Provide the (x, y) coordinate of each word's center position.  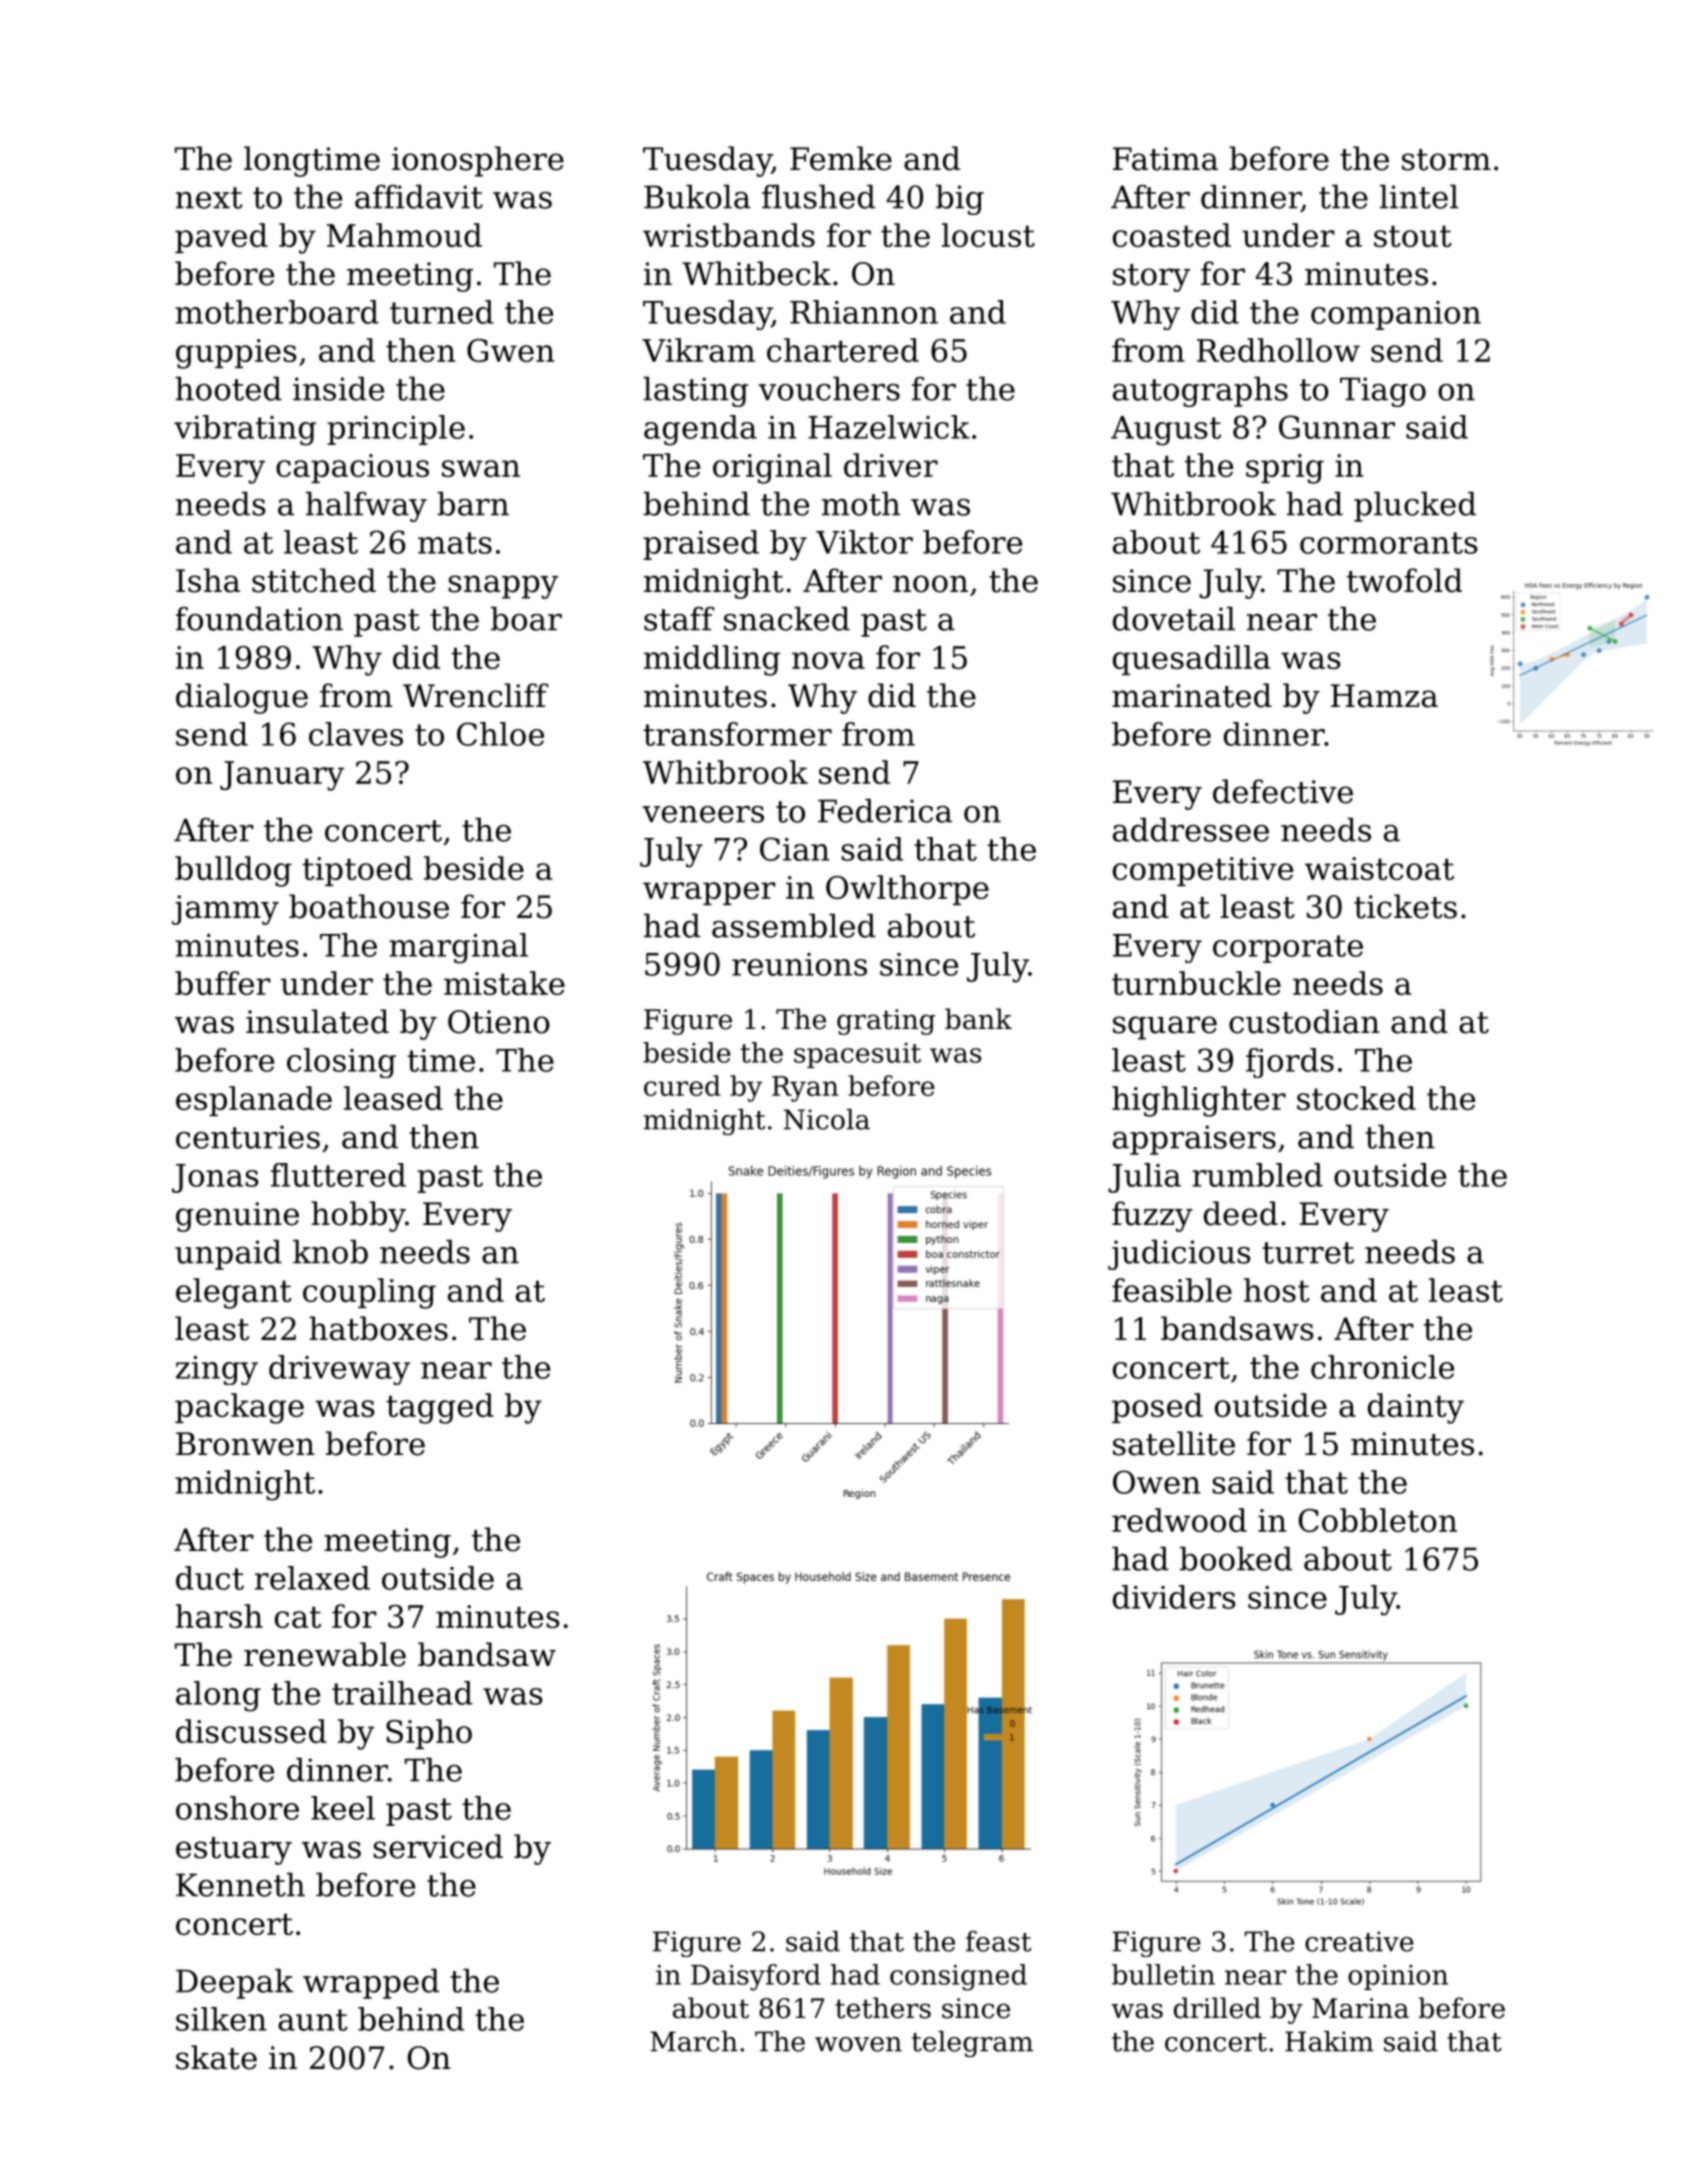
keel (343, 1808)
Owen (1157, 1482)
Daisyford (756, 1977)
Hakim (1329, 2041)
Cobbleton (1378, 1520)
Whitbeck (756, 273)
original (772, 468)
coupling (369, 1293)
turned (442, 312)
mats (455, 543)
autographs (1200, 391)
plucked (1415, 506)
